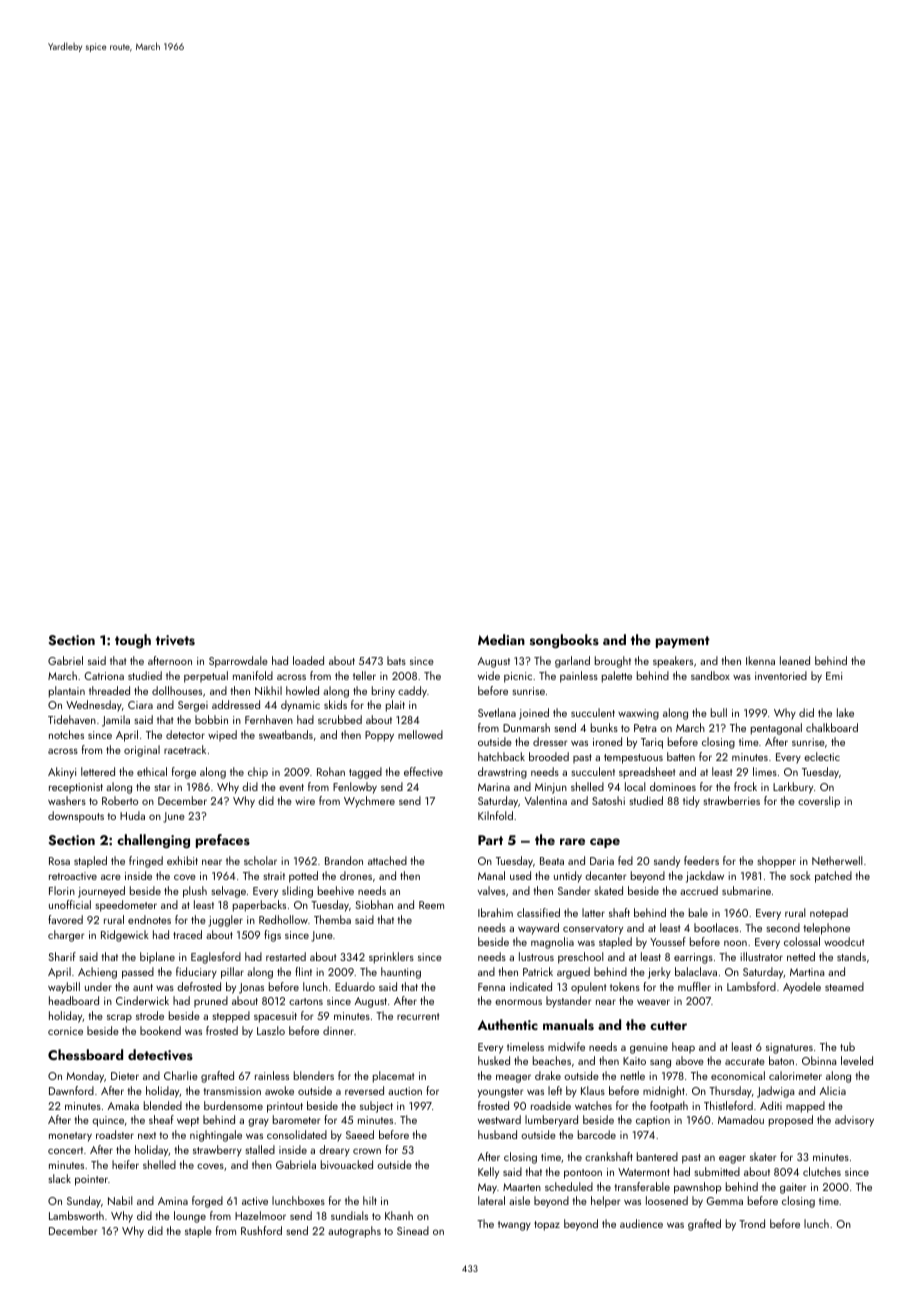 This image has width=924, height=1308. What do you see at coordinates (364, 675) in the image?
I see `teller` at bounding box center [364, 675].
